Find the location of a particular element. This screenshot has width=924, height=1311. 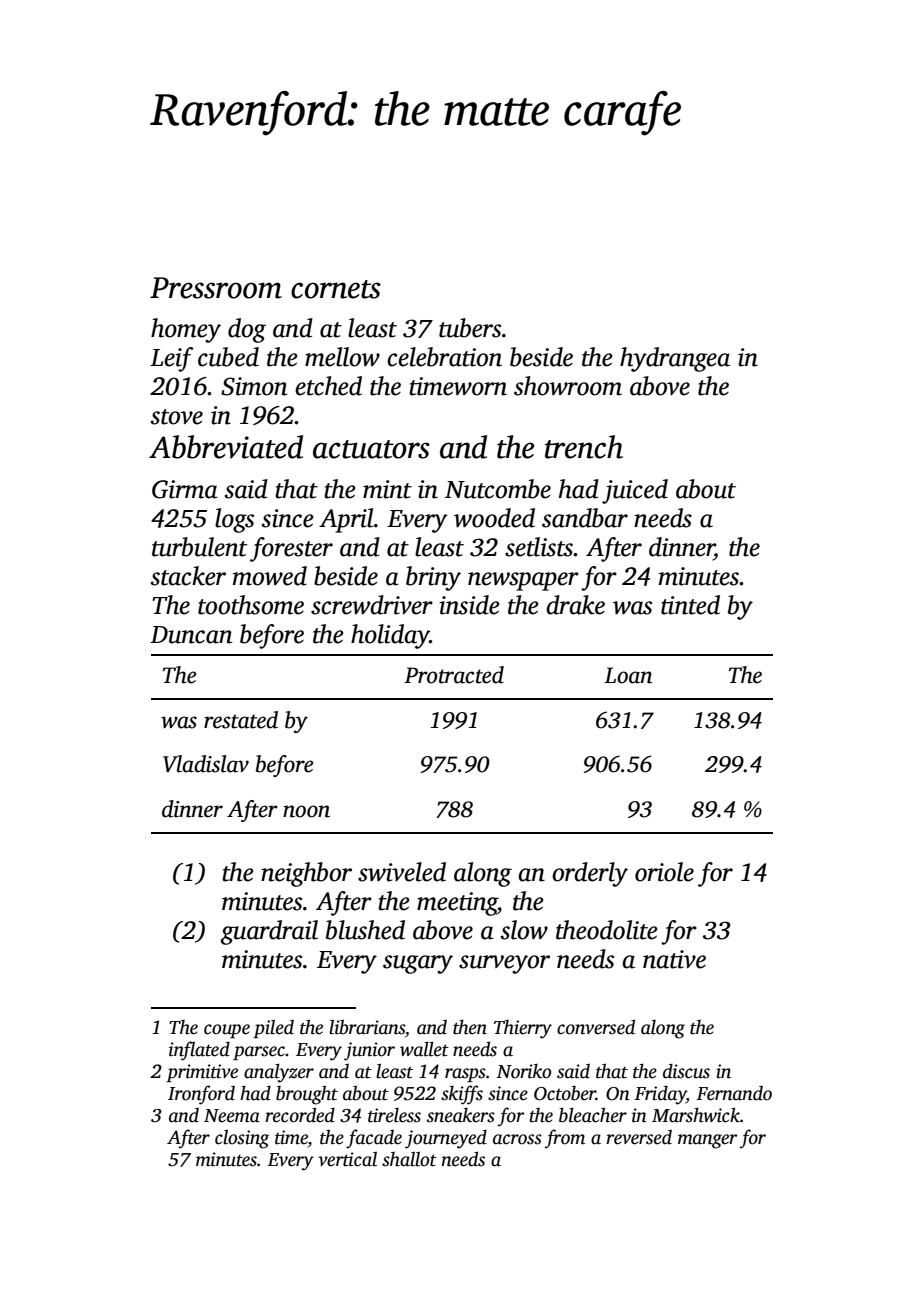

Pressroom is located at coordinates (216, 288).
